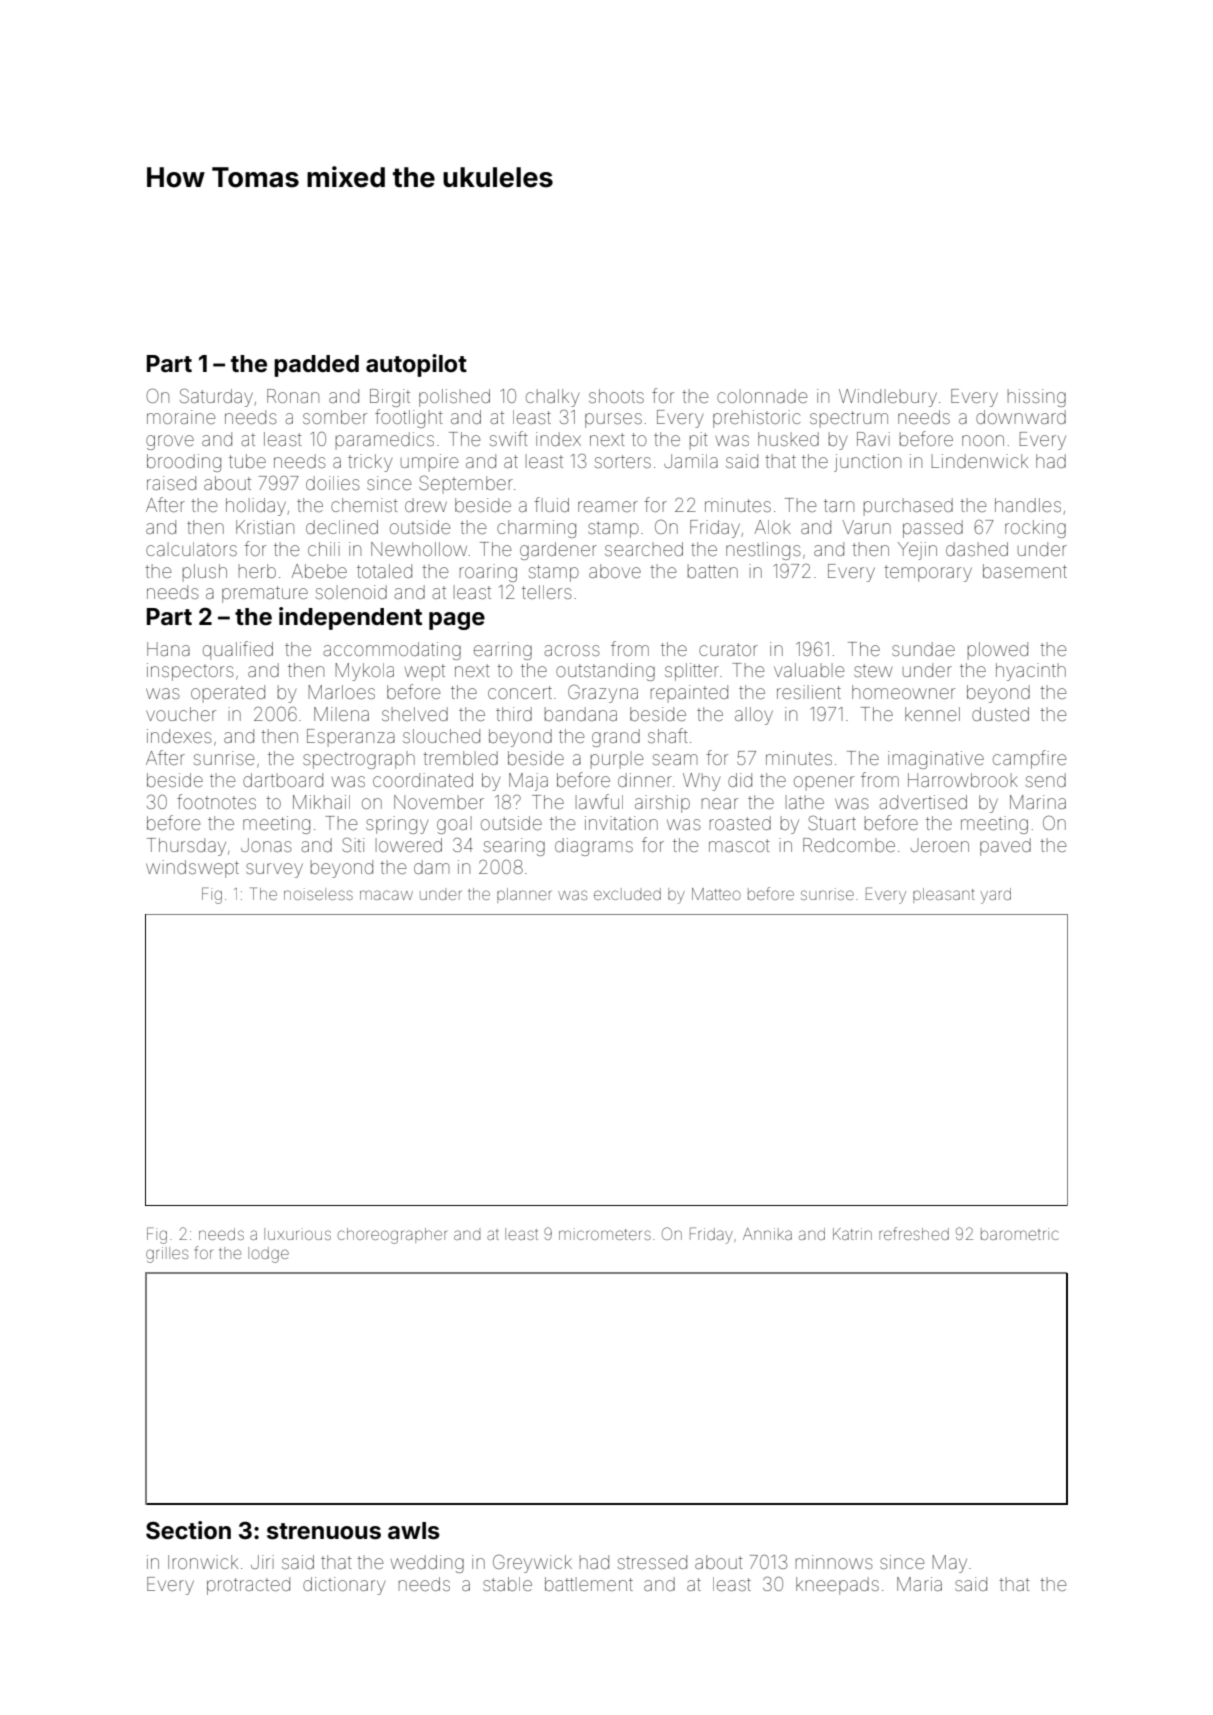 Image resolution: width=1213 pixels, height=1715 pixels. Describe the element at coordinates (652, 1562) in the screenshot. I see `stressed` at that location.
